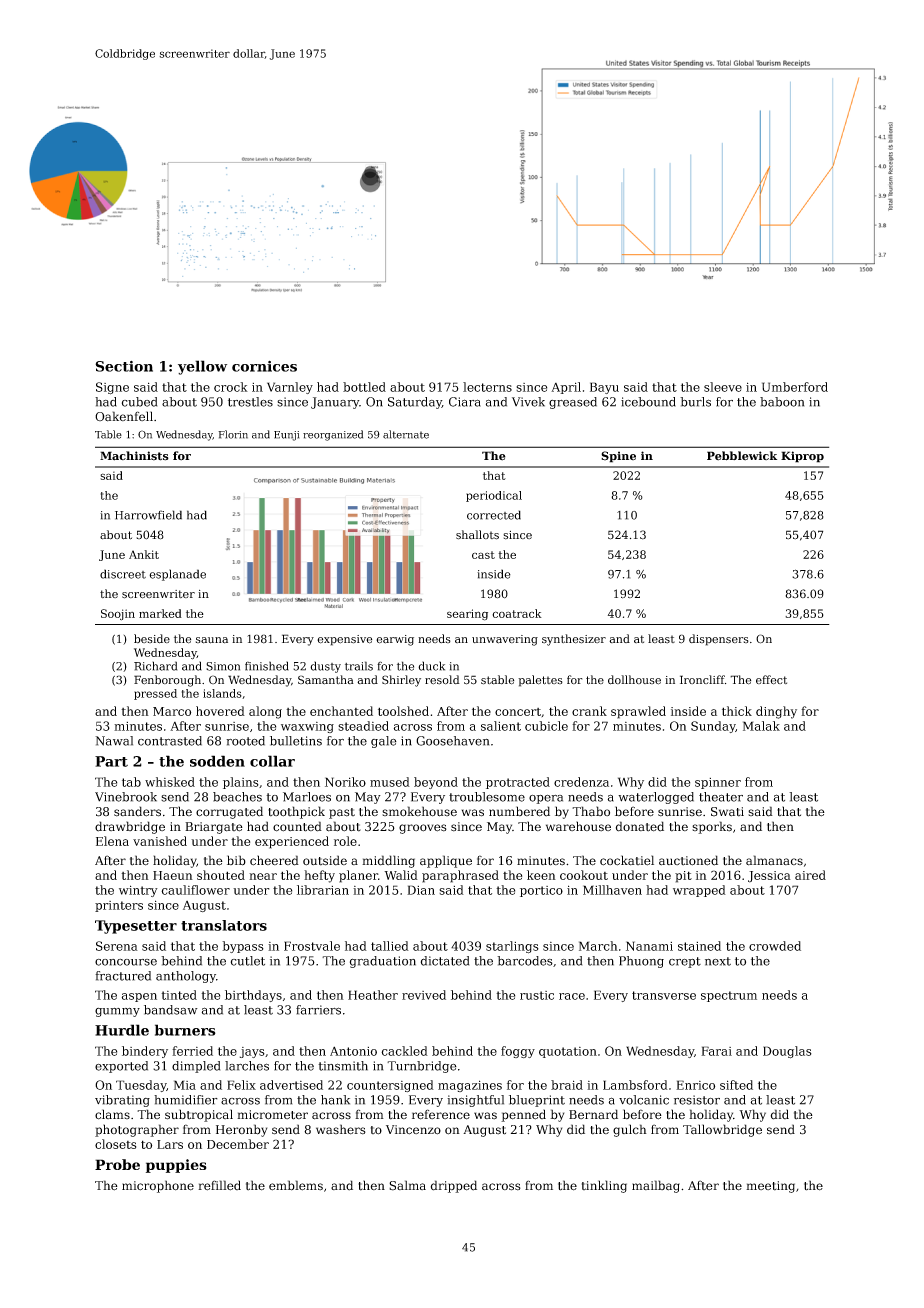 This screenshot has width=924, height=1308. Describe the element at coordinates (795, 387) in the screenshot. I see `Umberford` at that location.
